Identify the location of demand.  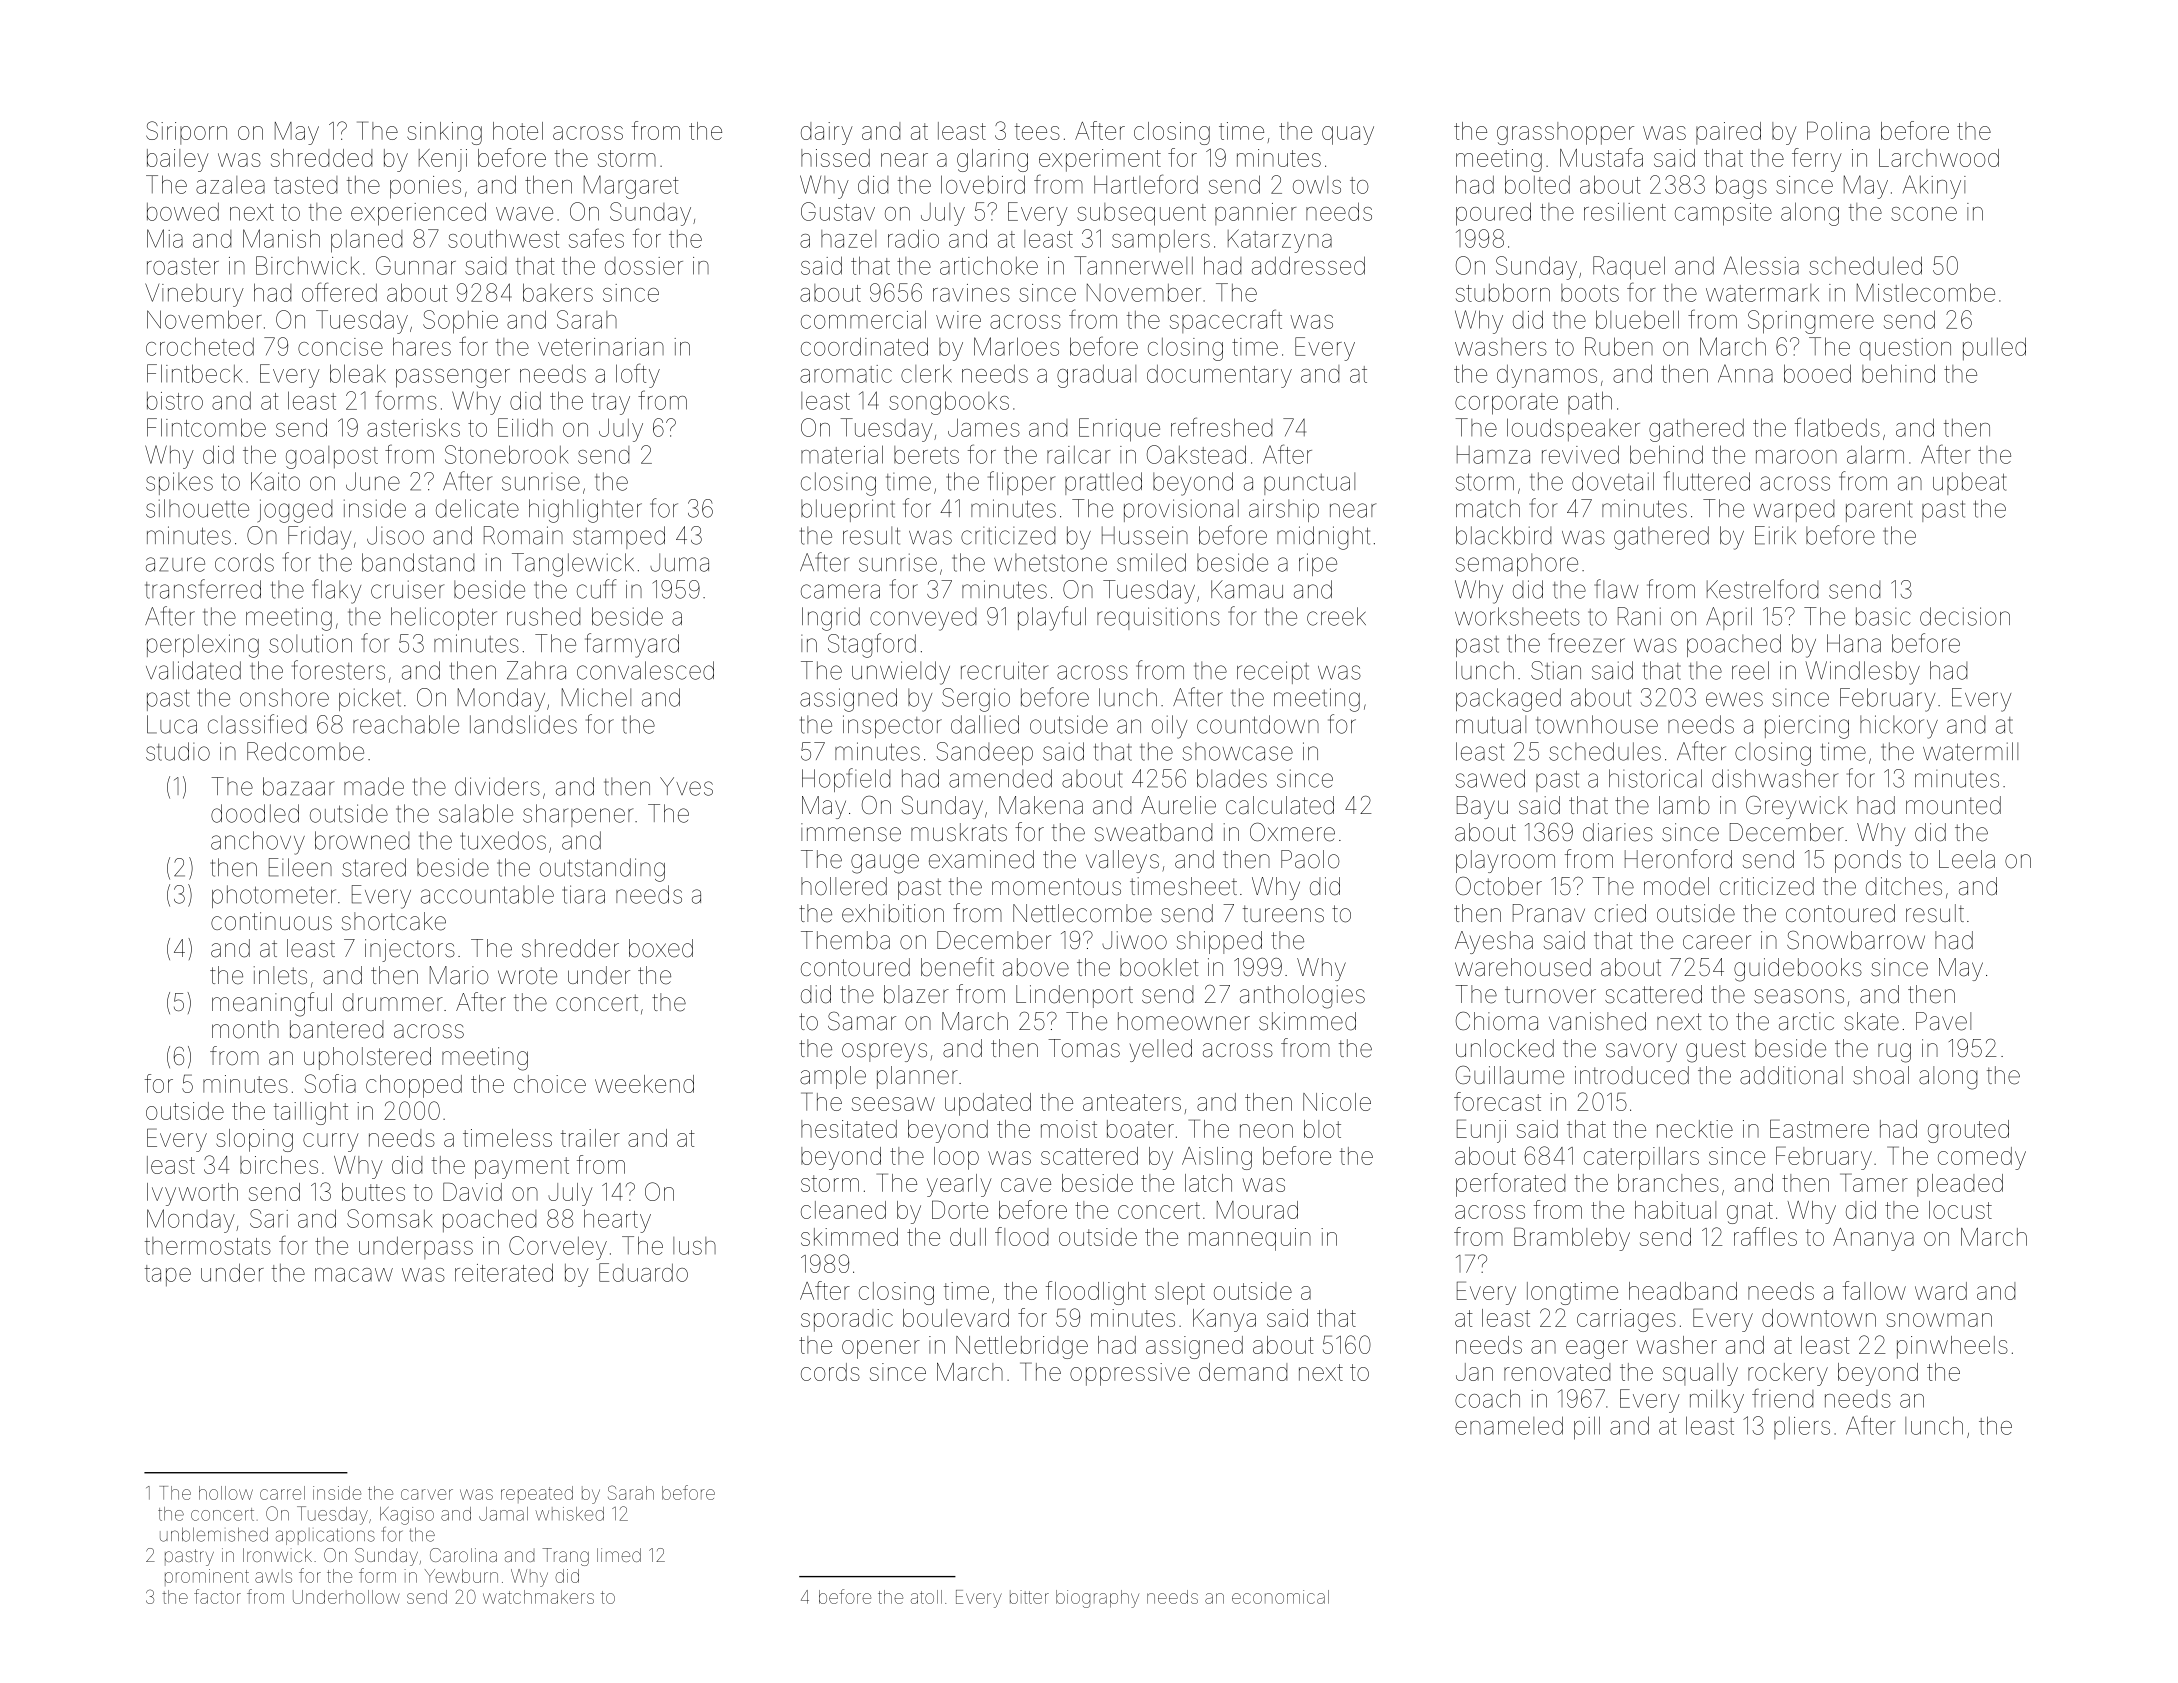
(1243, 1372).
